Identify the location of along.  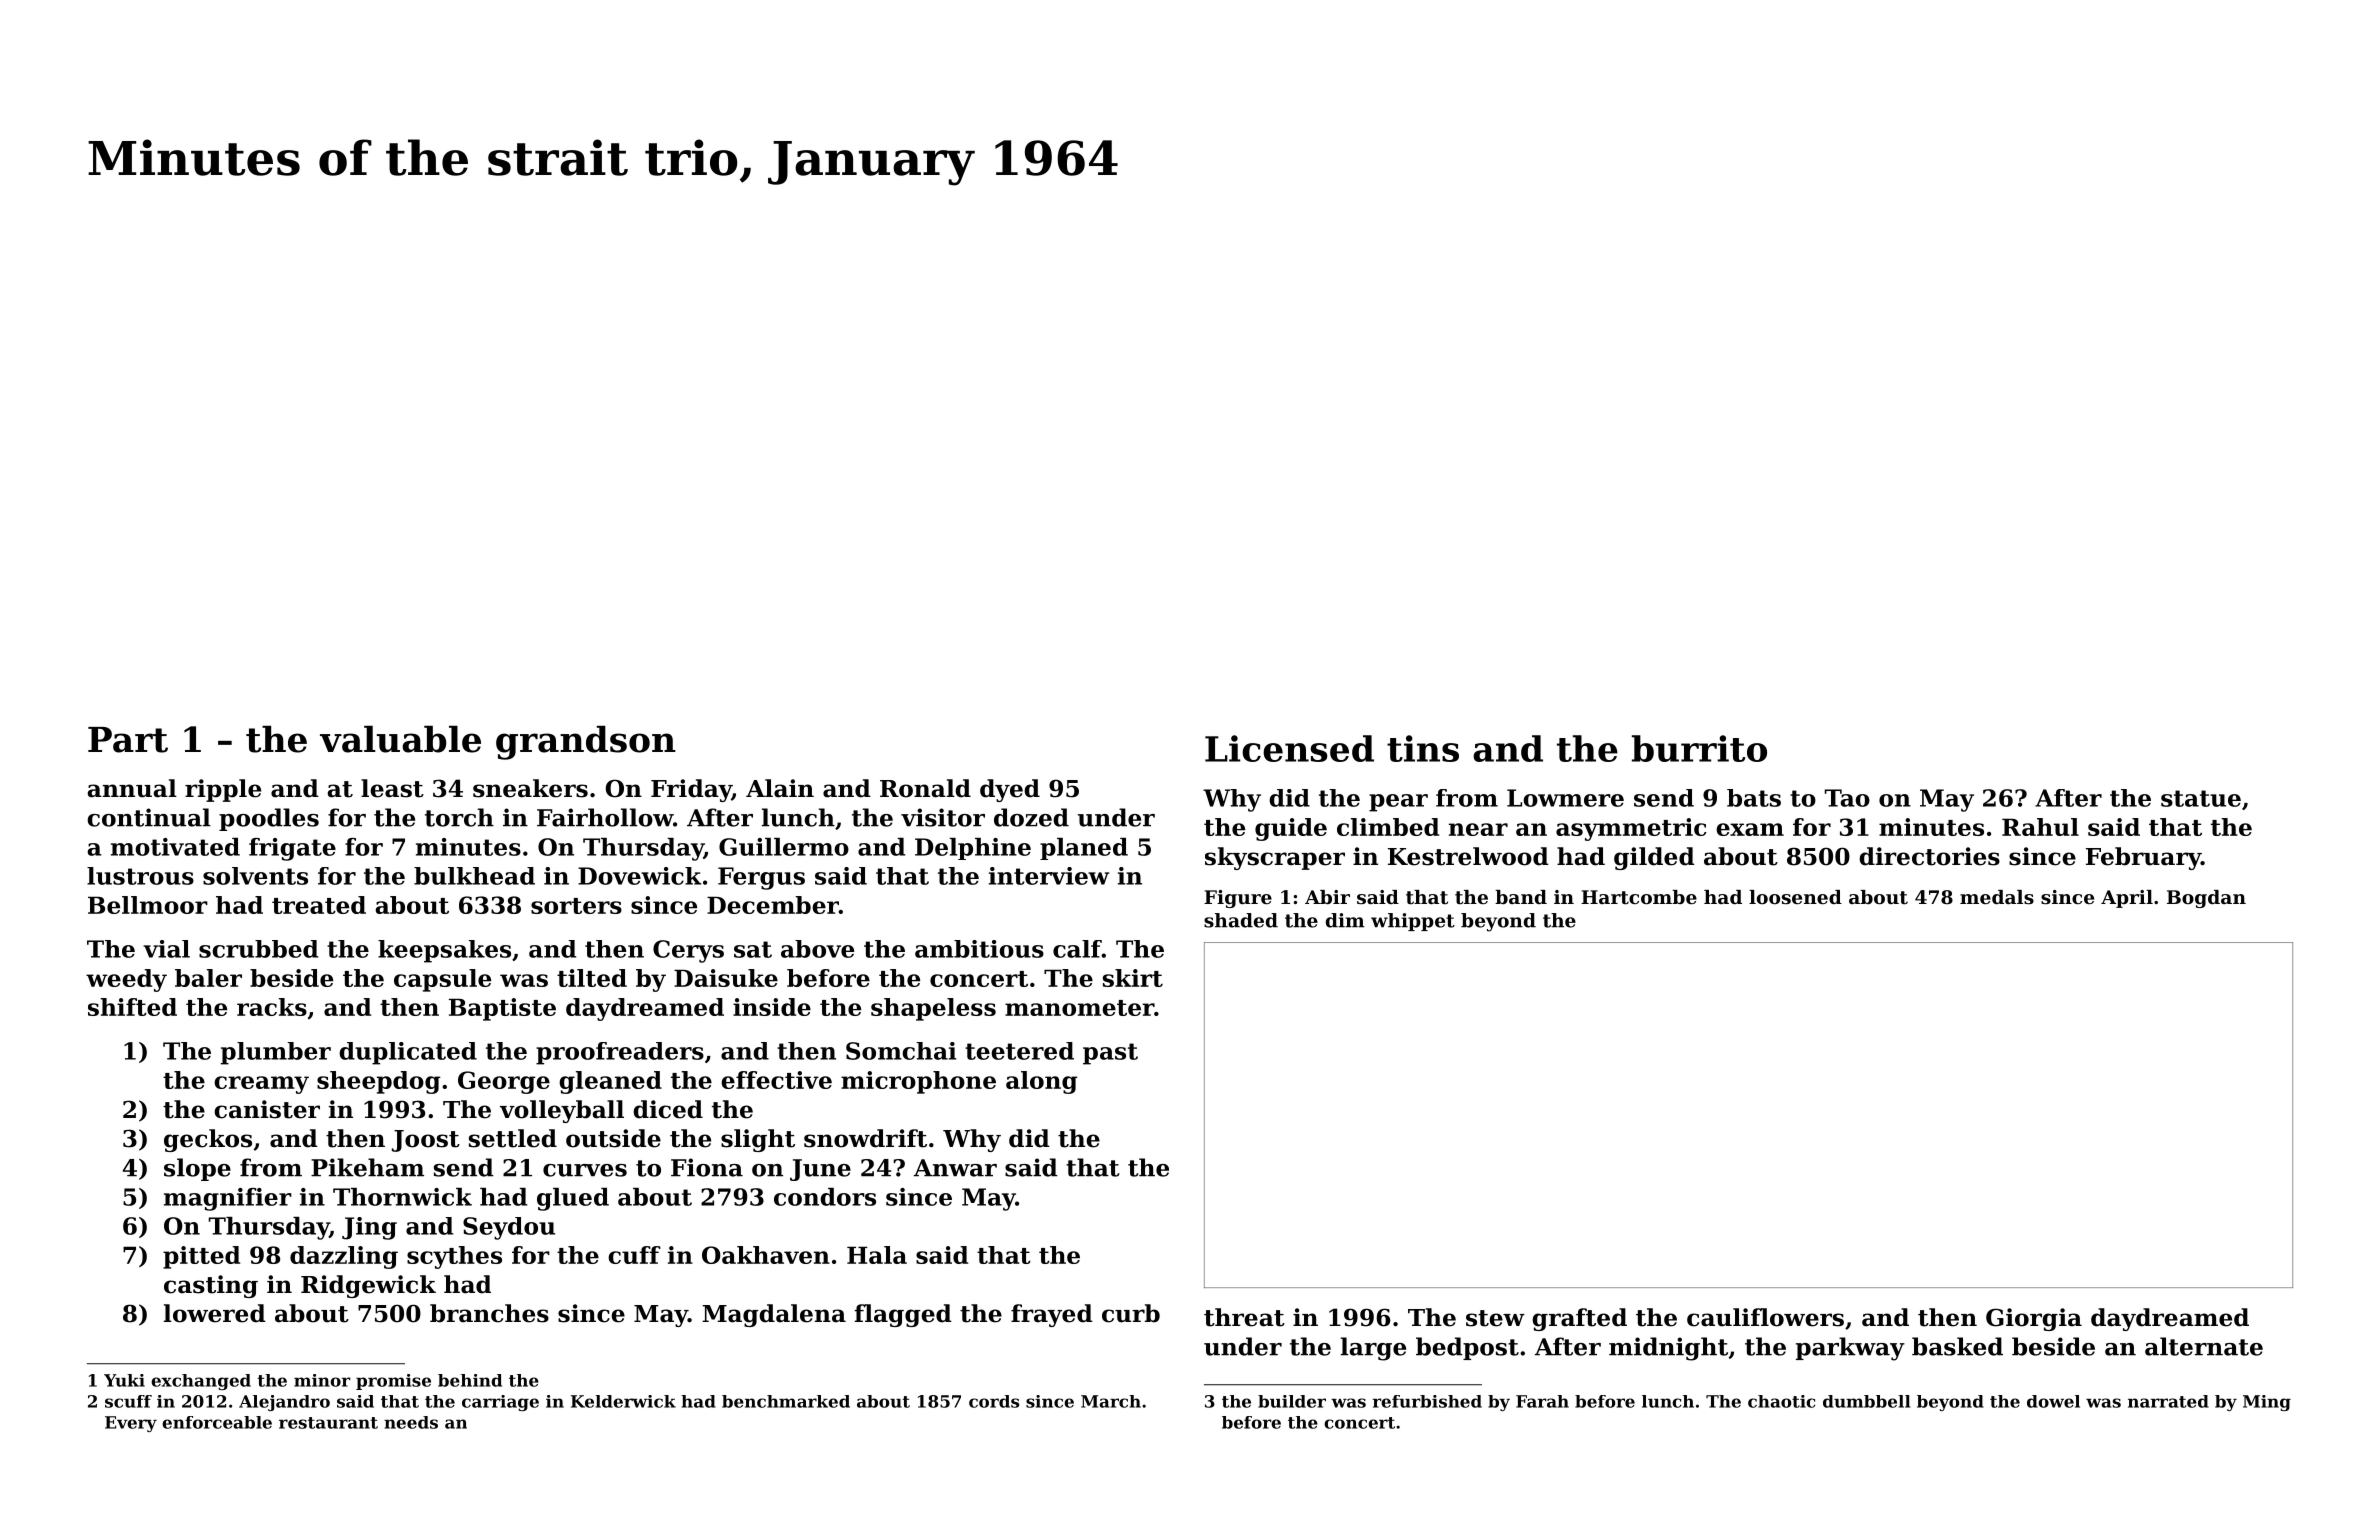
(1042, 1082).
